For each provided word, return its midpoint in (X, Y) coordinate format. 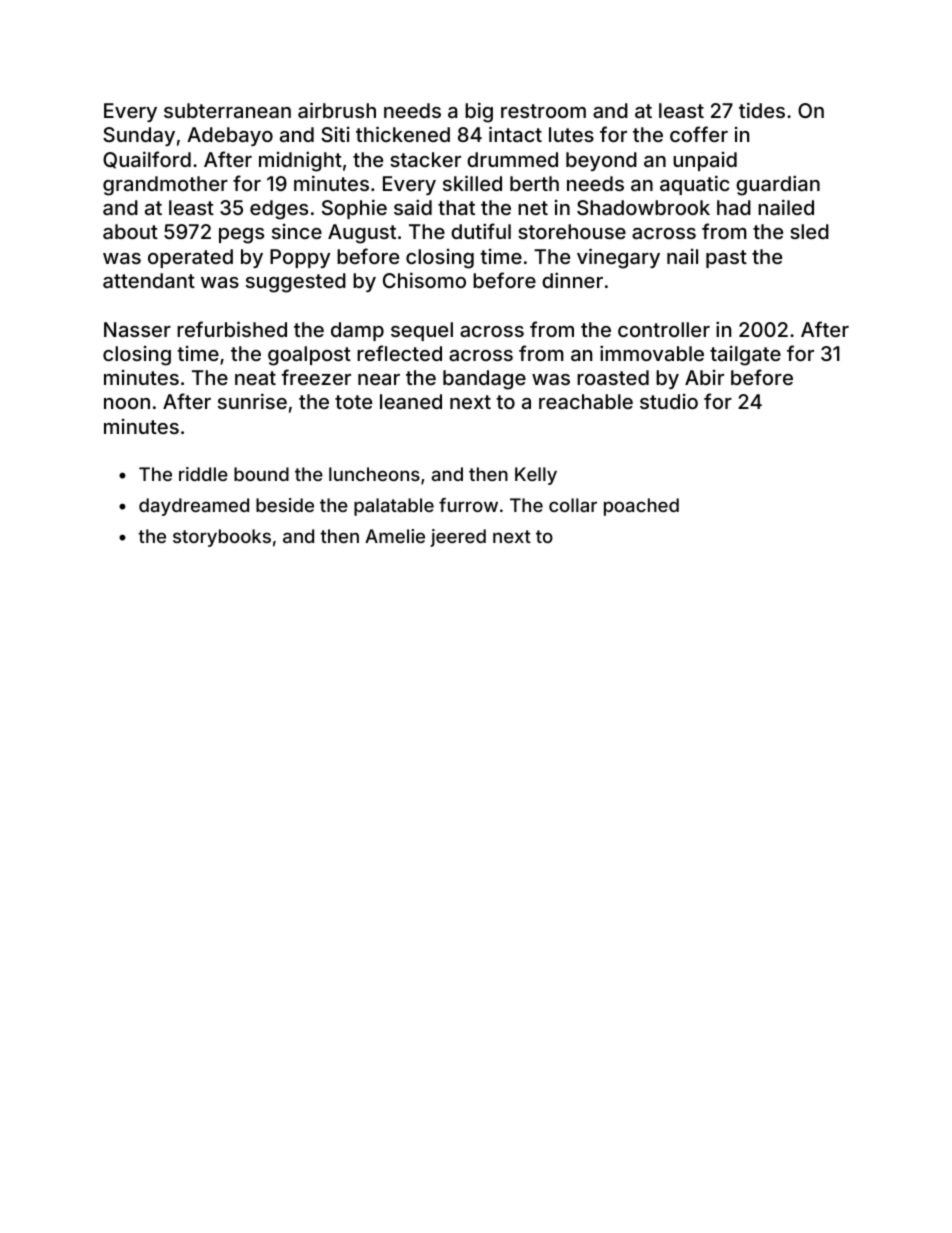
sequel (422, 331)
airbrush (337, 110)
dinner (572, 280)
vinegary (618, 258)
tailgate (745, 356)
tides (762, 110)
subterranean (227, 110)
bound (261, 474)
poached (641, 507)
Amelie (395, 536)
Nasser (137, 329)
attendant (149, 280)
